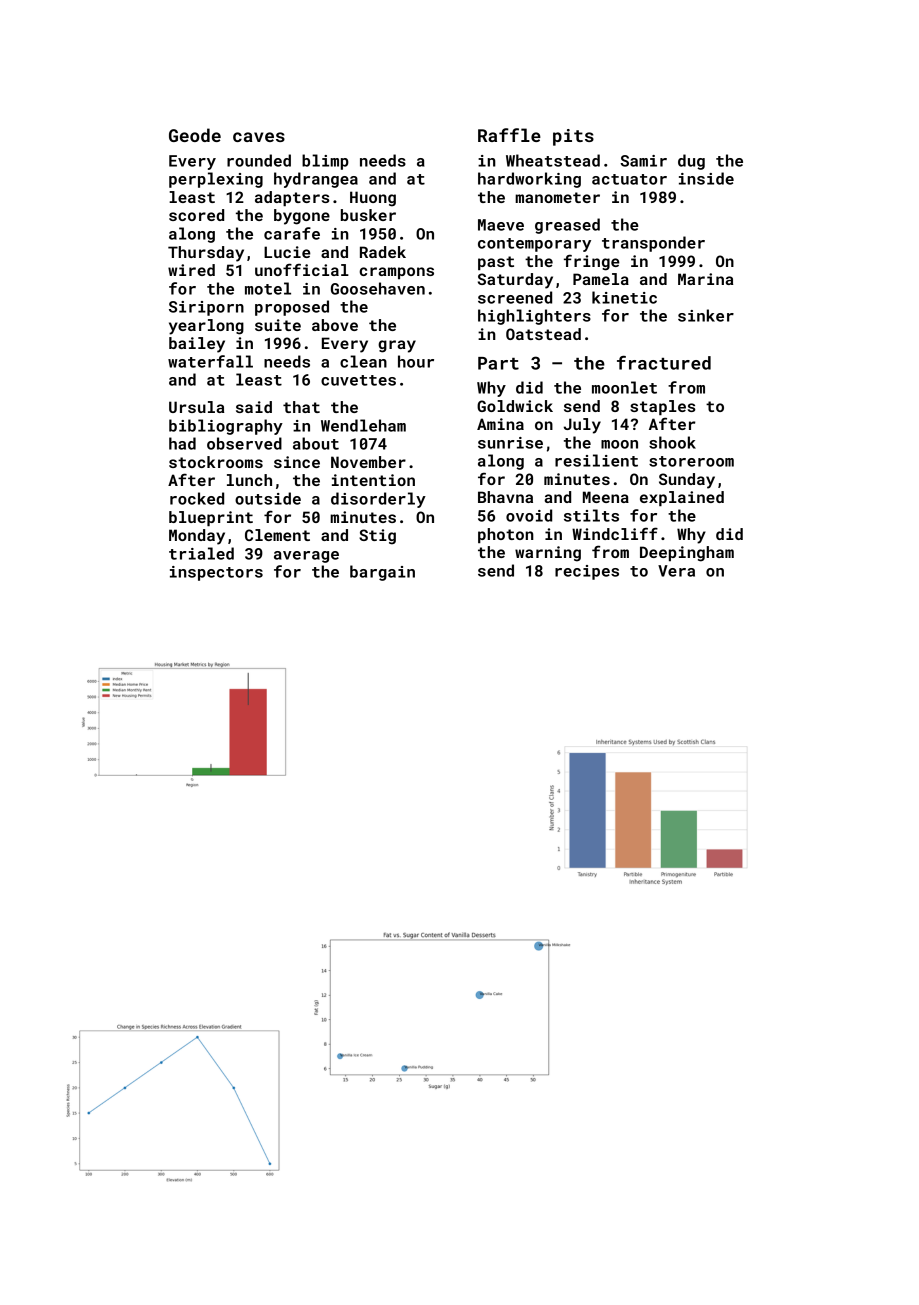 The height and width of the screenshot is (1305, 919). Describe the element at coordinates (383, 252) in the screenshot. I see `Radek` at that location.
